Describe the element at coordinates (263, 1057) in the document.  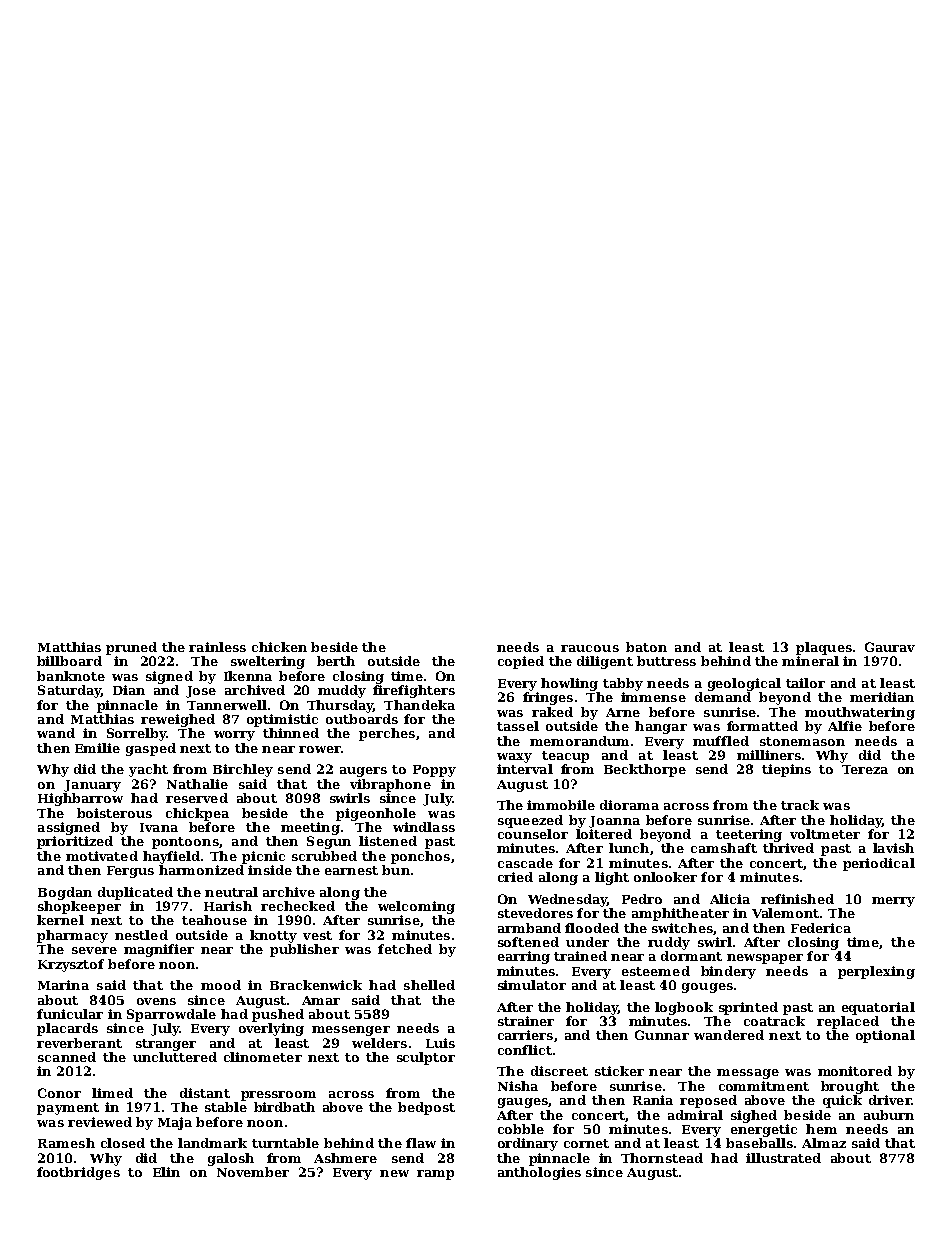
I see `clinometer` at that location.
